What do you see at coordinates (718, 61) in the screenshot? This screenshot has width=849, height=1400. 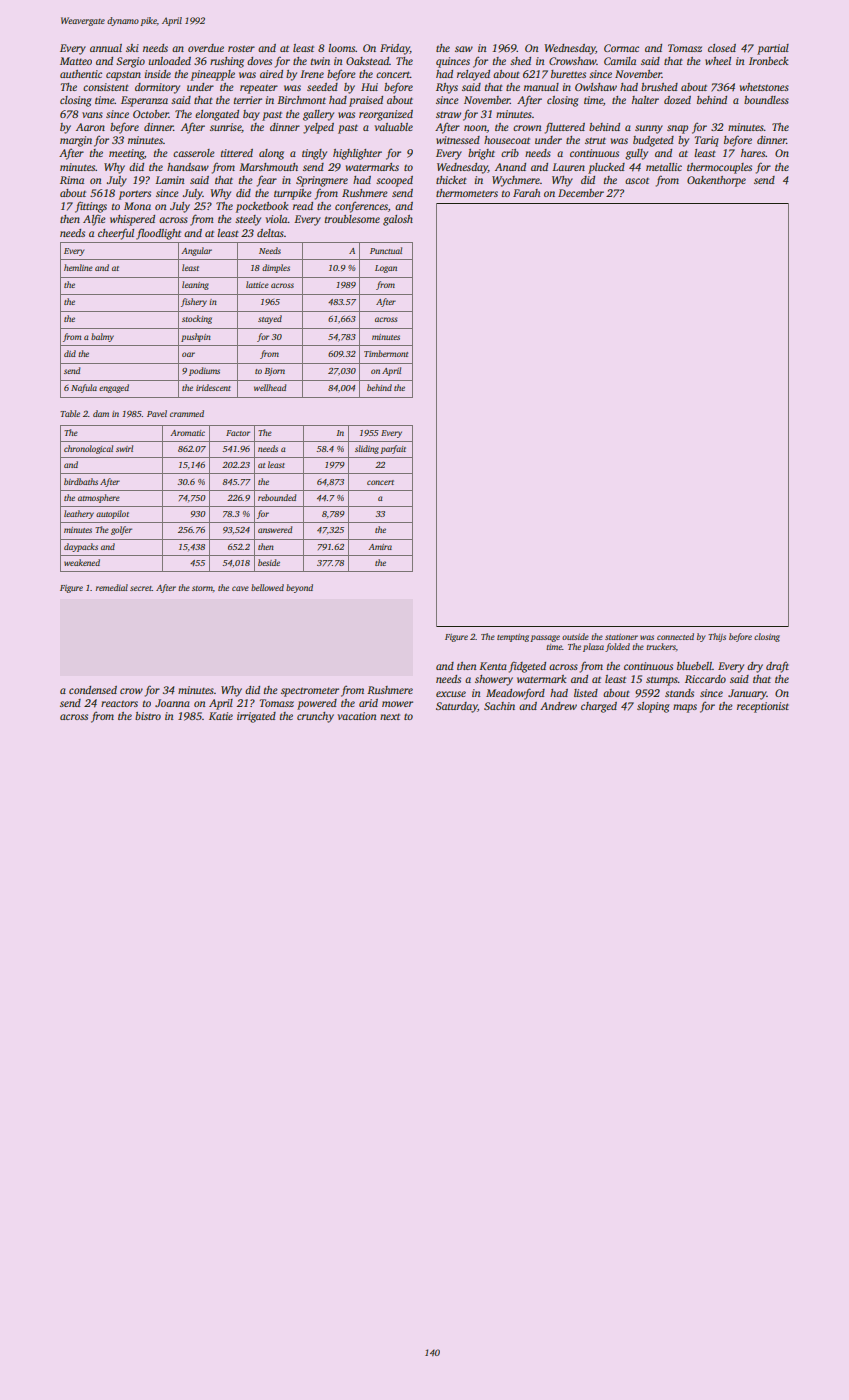 I see `wheel` at bounding box center [718, 61].
